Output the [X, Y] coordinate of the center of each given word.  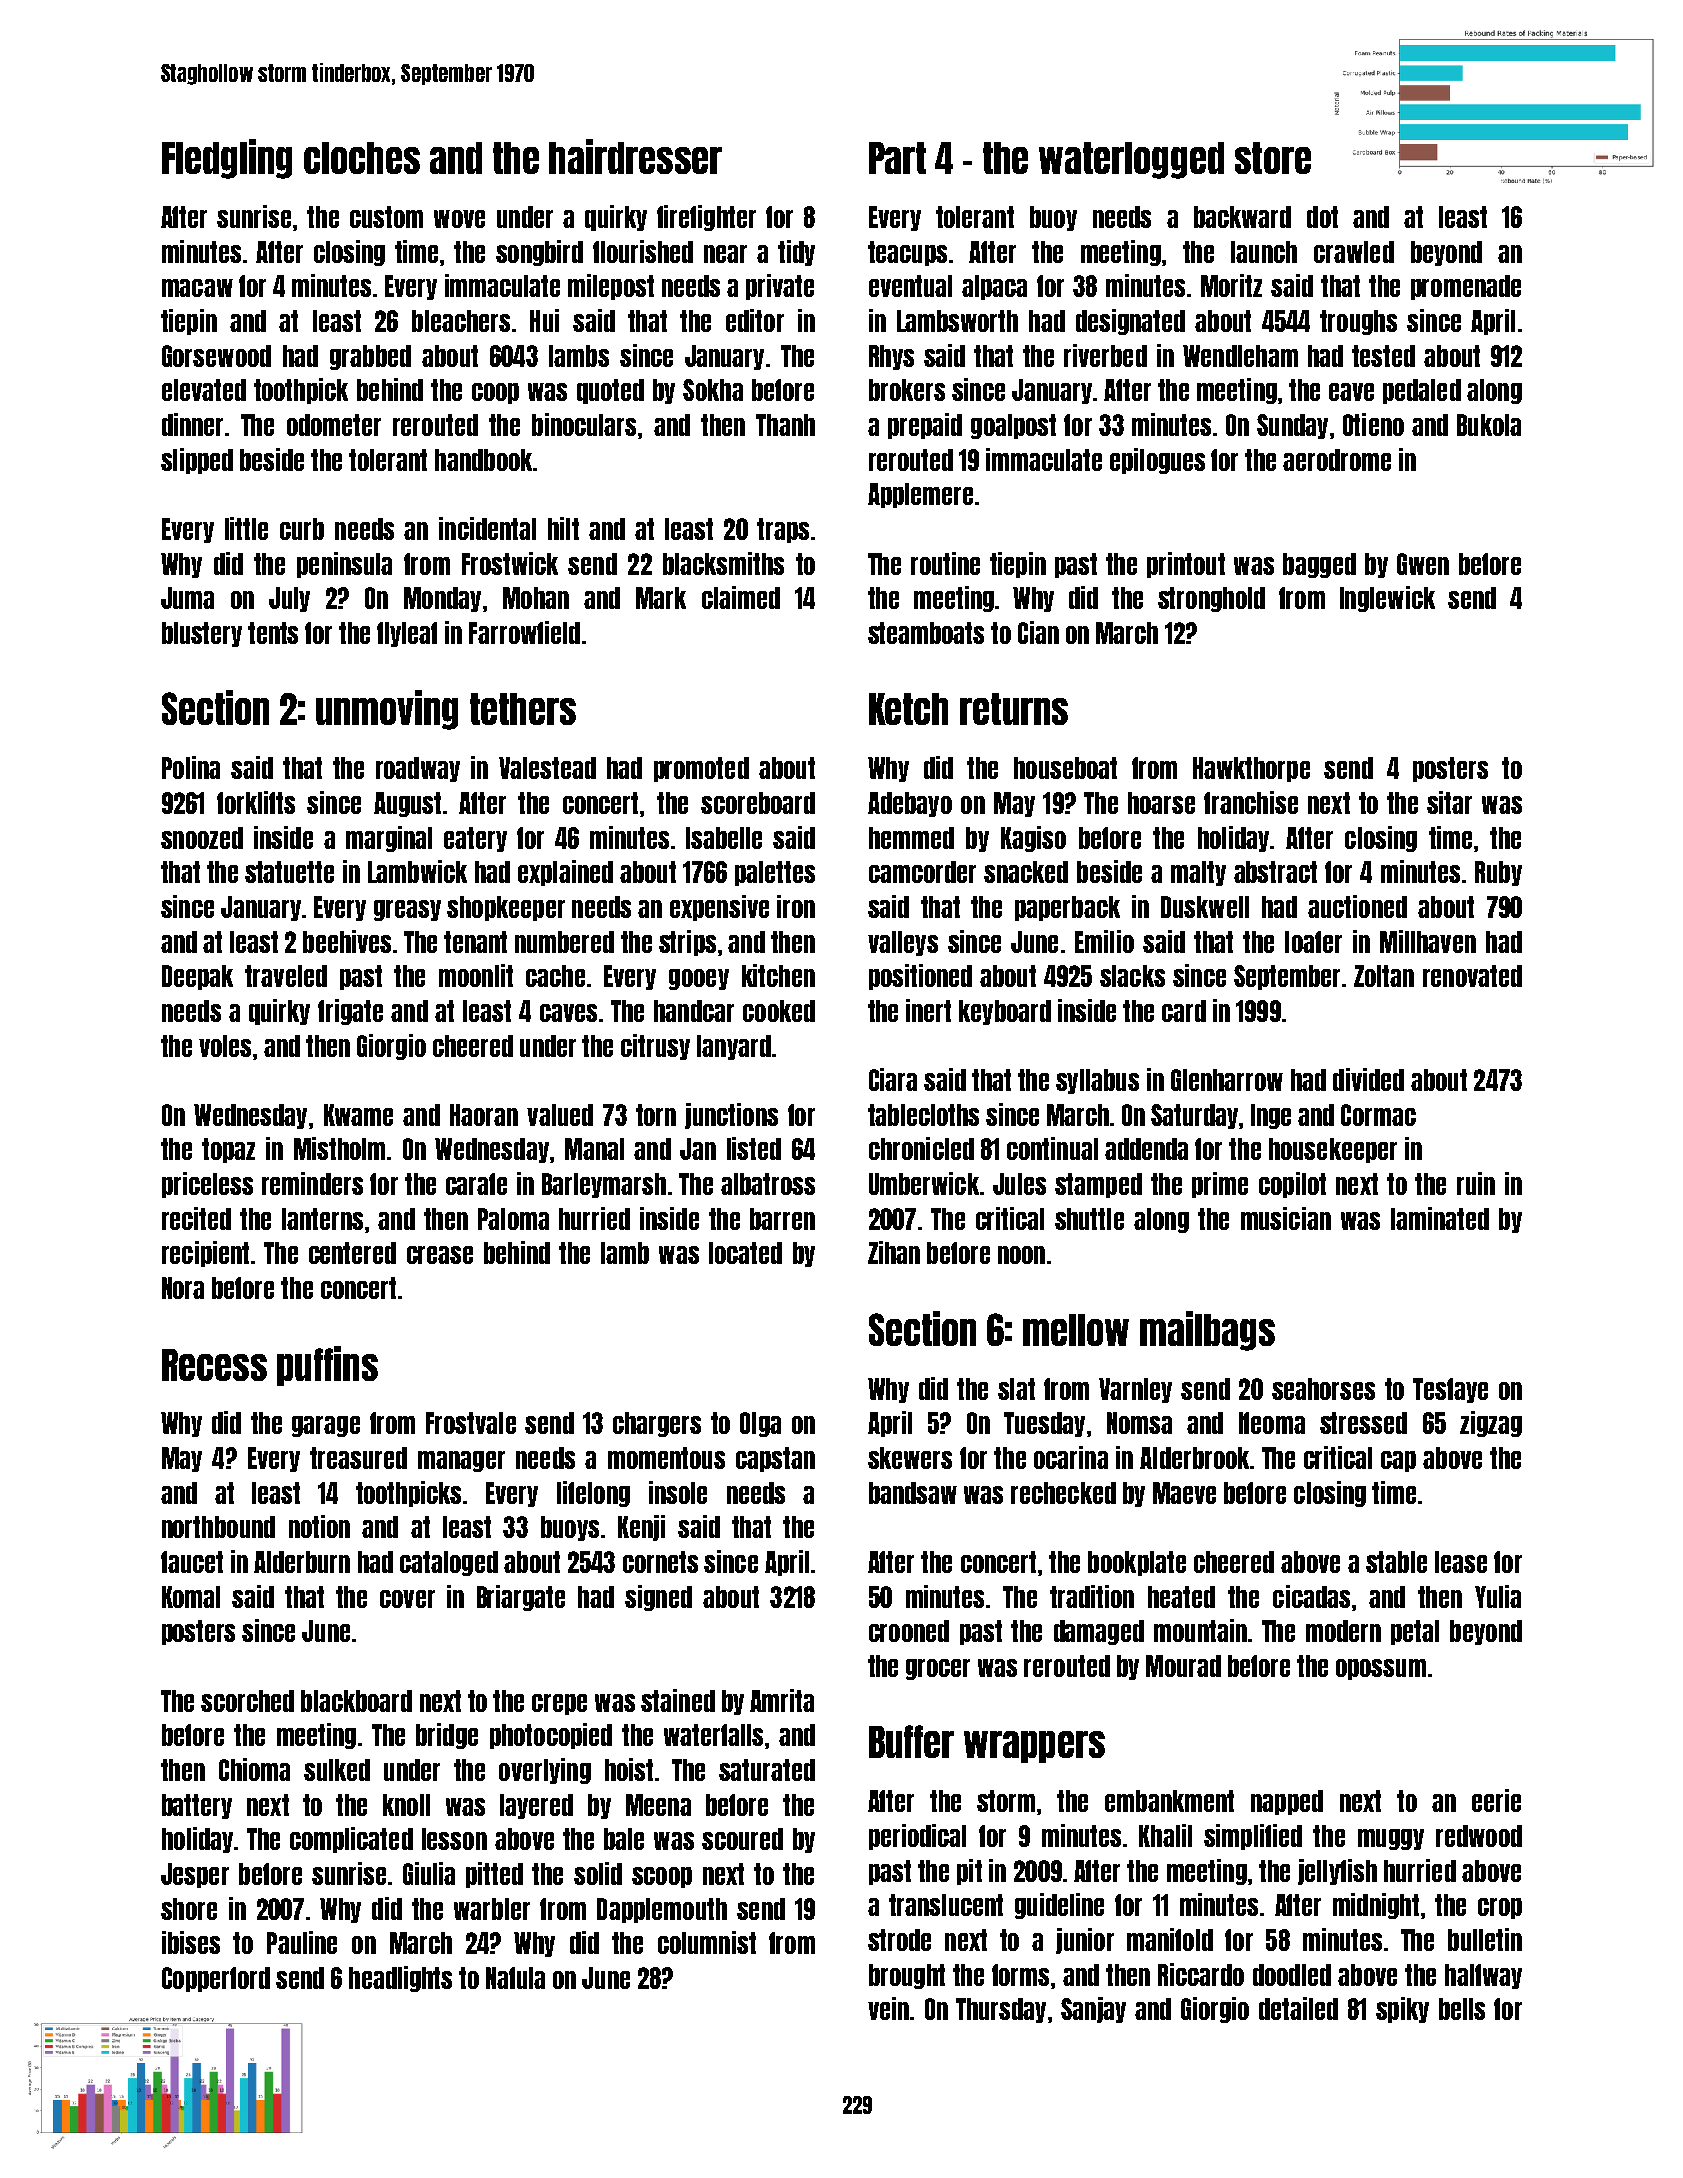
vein [888, 2008]
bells [1462, 2009]
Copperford [216, 1979]
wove [459, 219]
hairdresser [635, 156]
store [1273, 158]
